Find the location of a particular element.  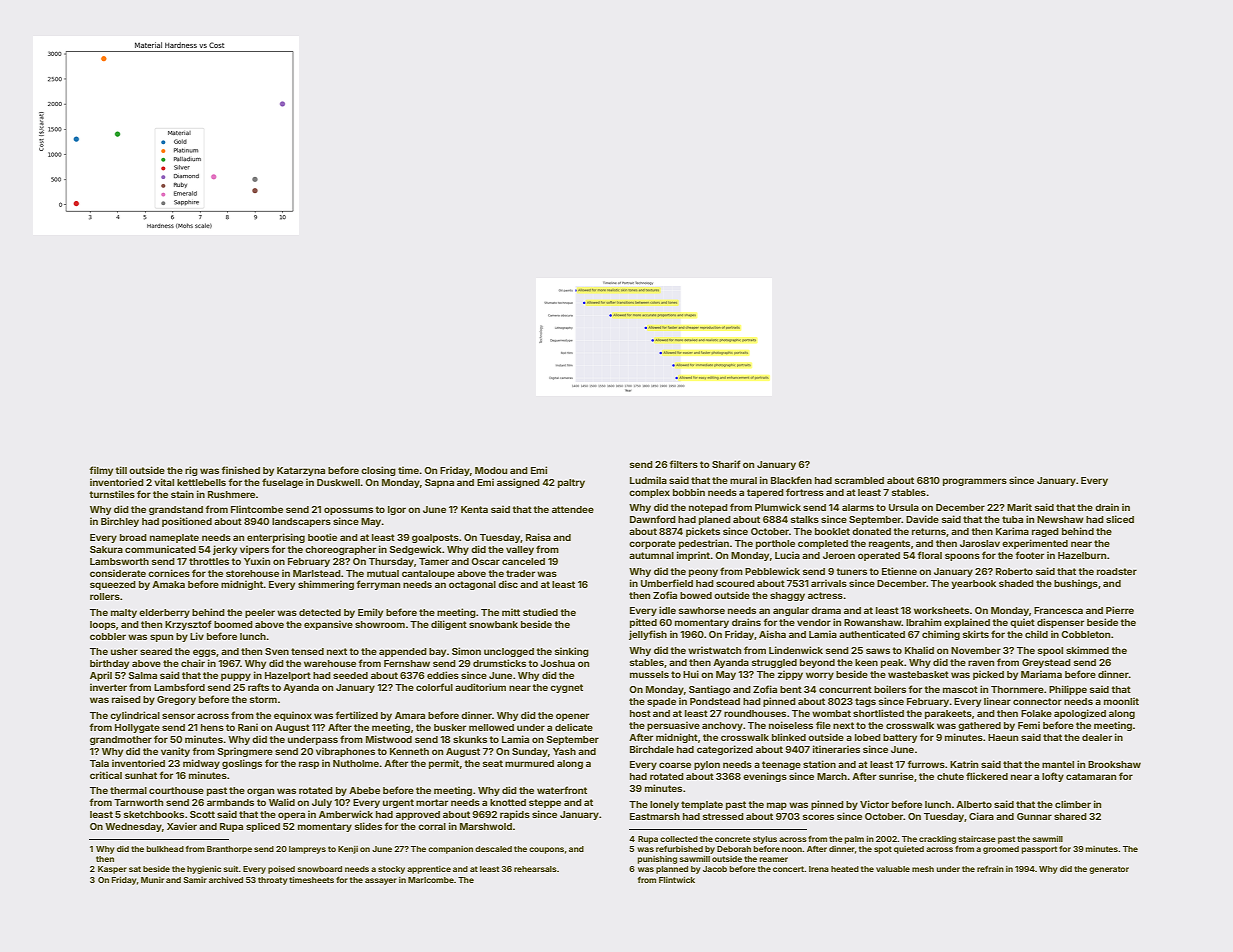

Hazelburn is located at coordinates (1082, 555).
